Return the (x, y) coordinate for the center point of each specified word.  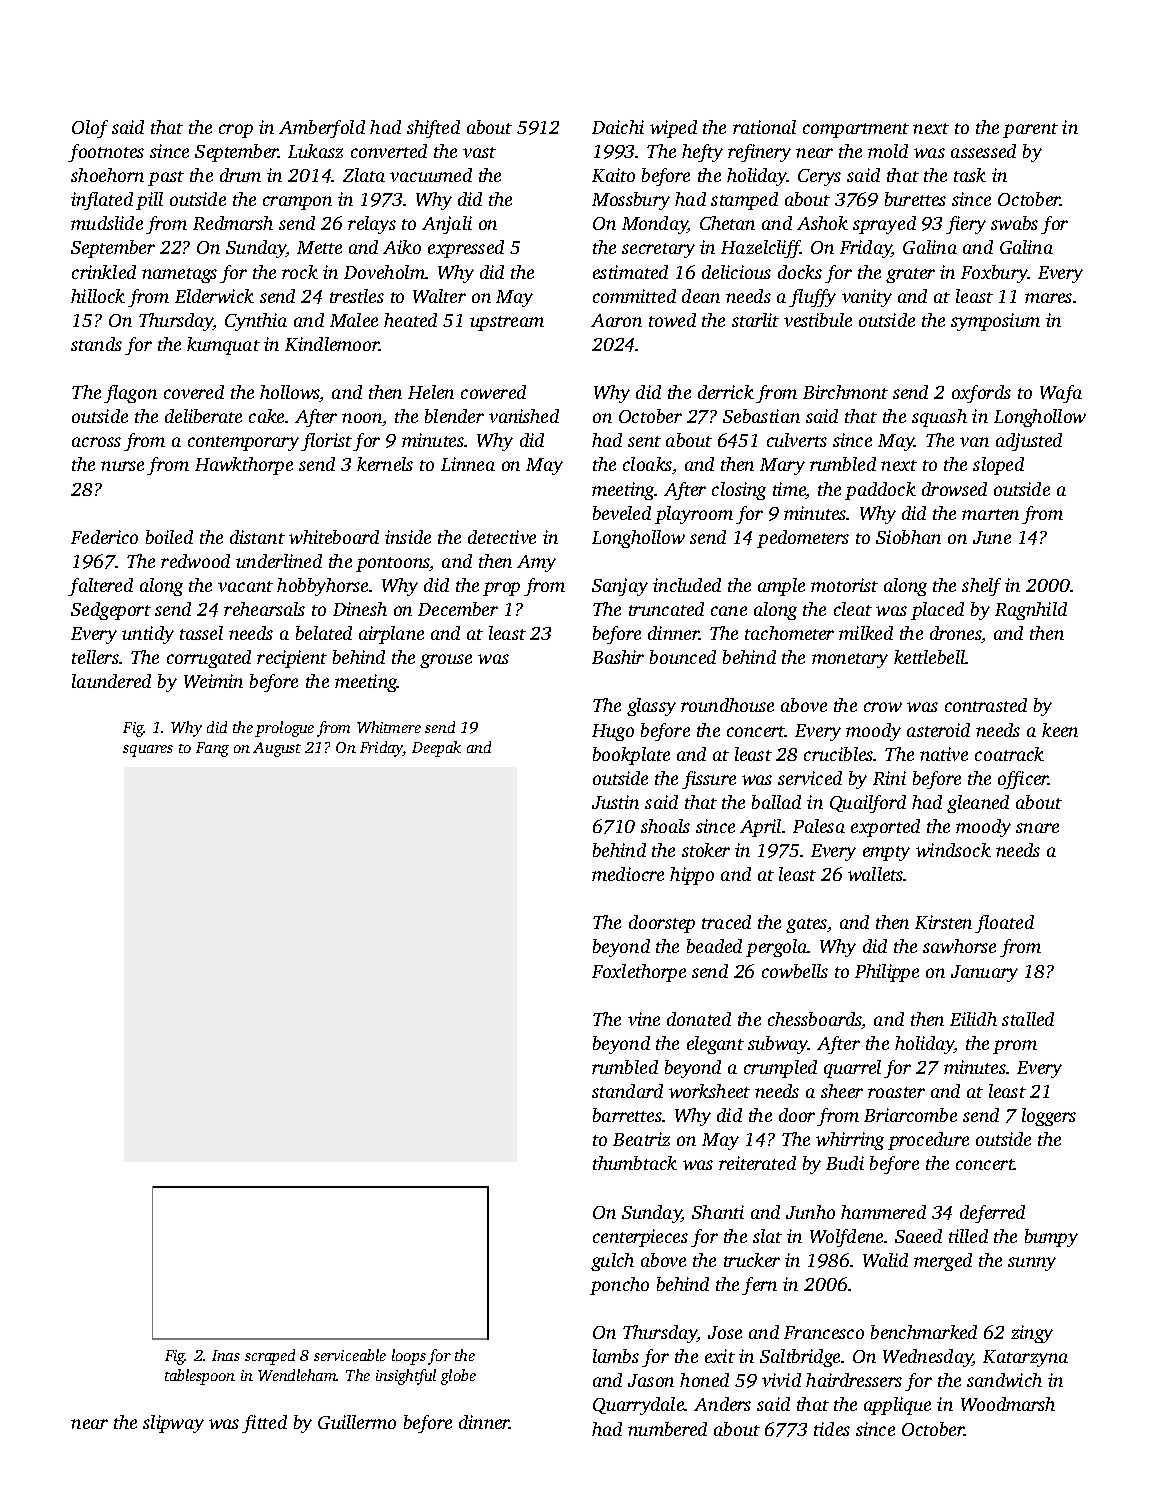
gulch (612, 1262)
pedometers (803, 539)
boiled (169, 537)
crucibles (839, 754)
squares (148, 751)
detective (502, 537)
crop (236, 131)
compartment (856, 130)
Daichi (618, 127)
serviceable (350, 1355)
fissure (709, 780)
